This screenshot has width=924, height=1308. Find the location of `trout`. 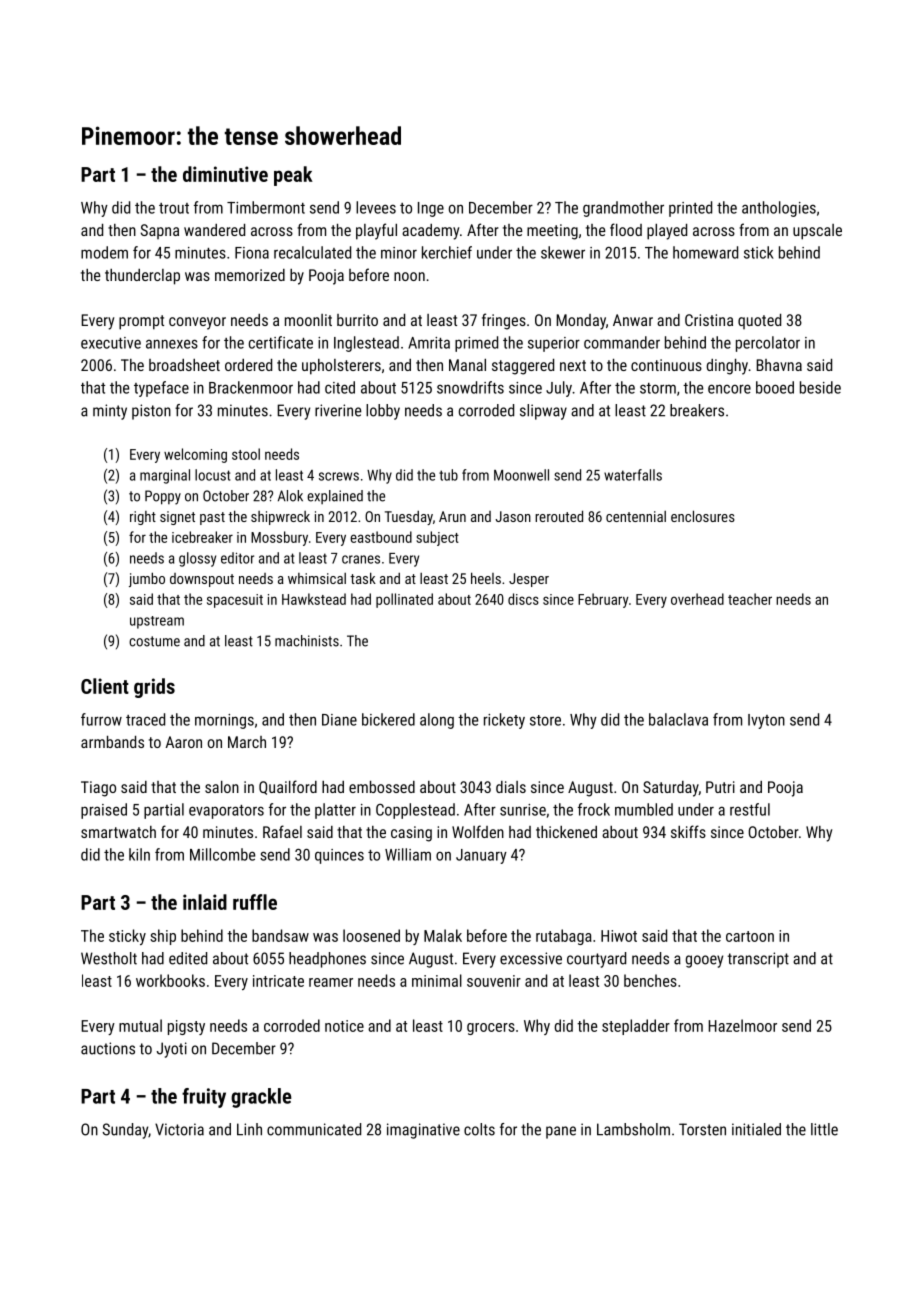

trout is located at coordinates (174, 208).
